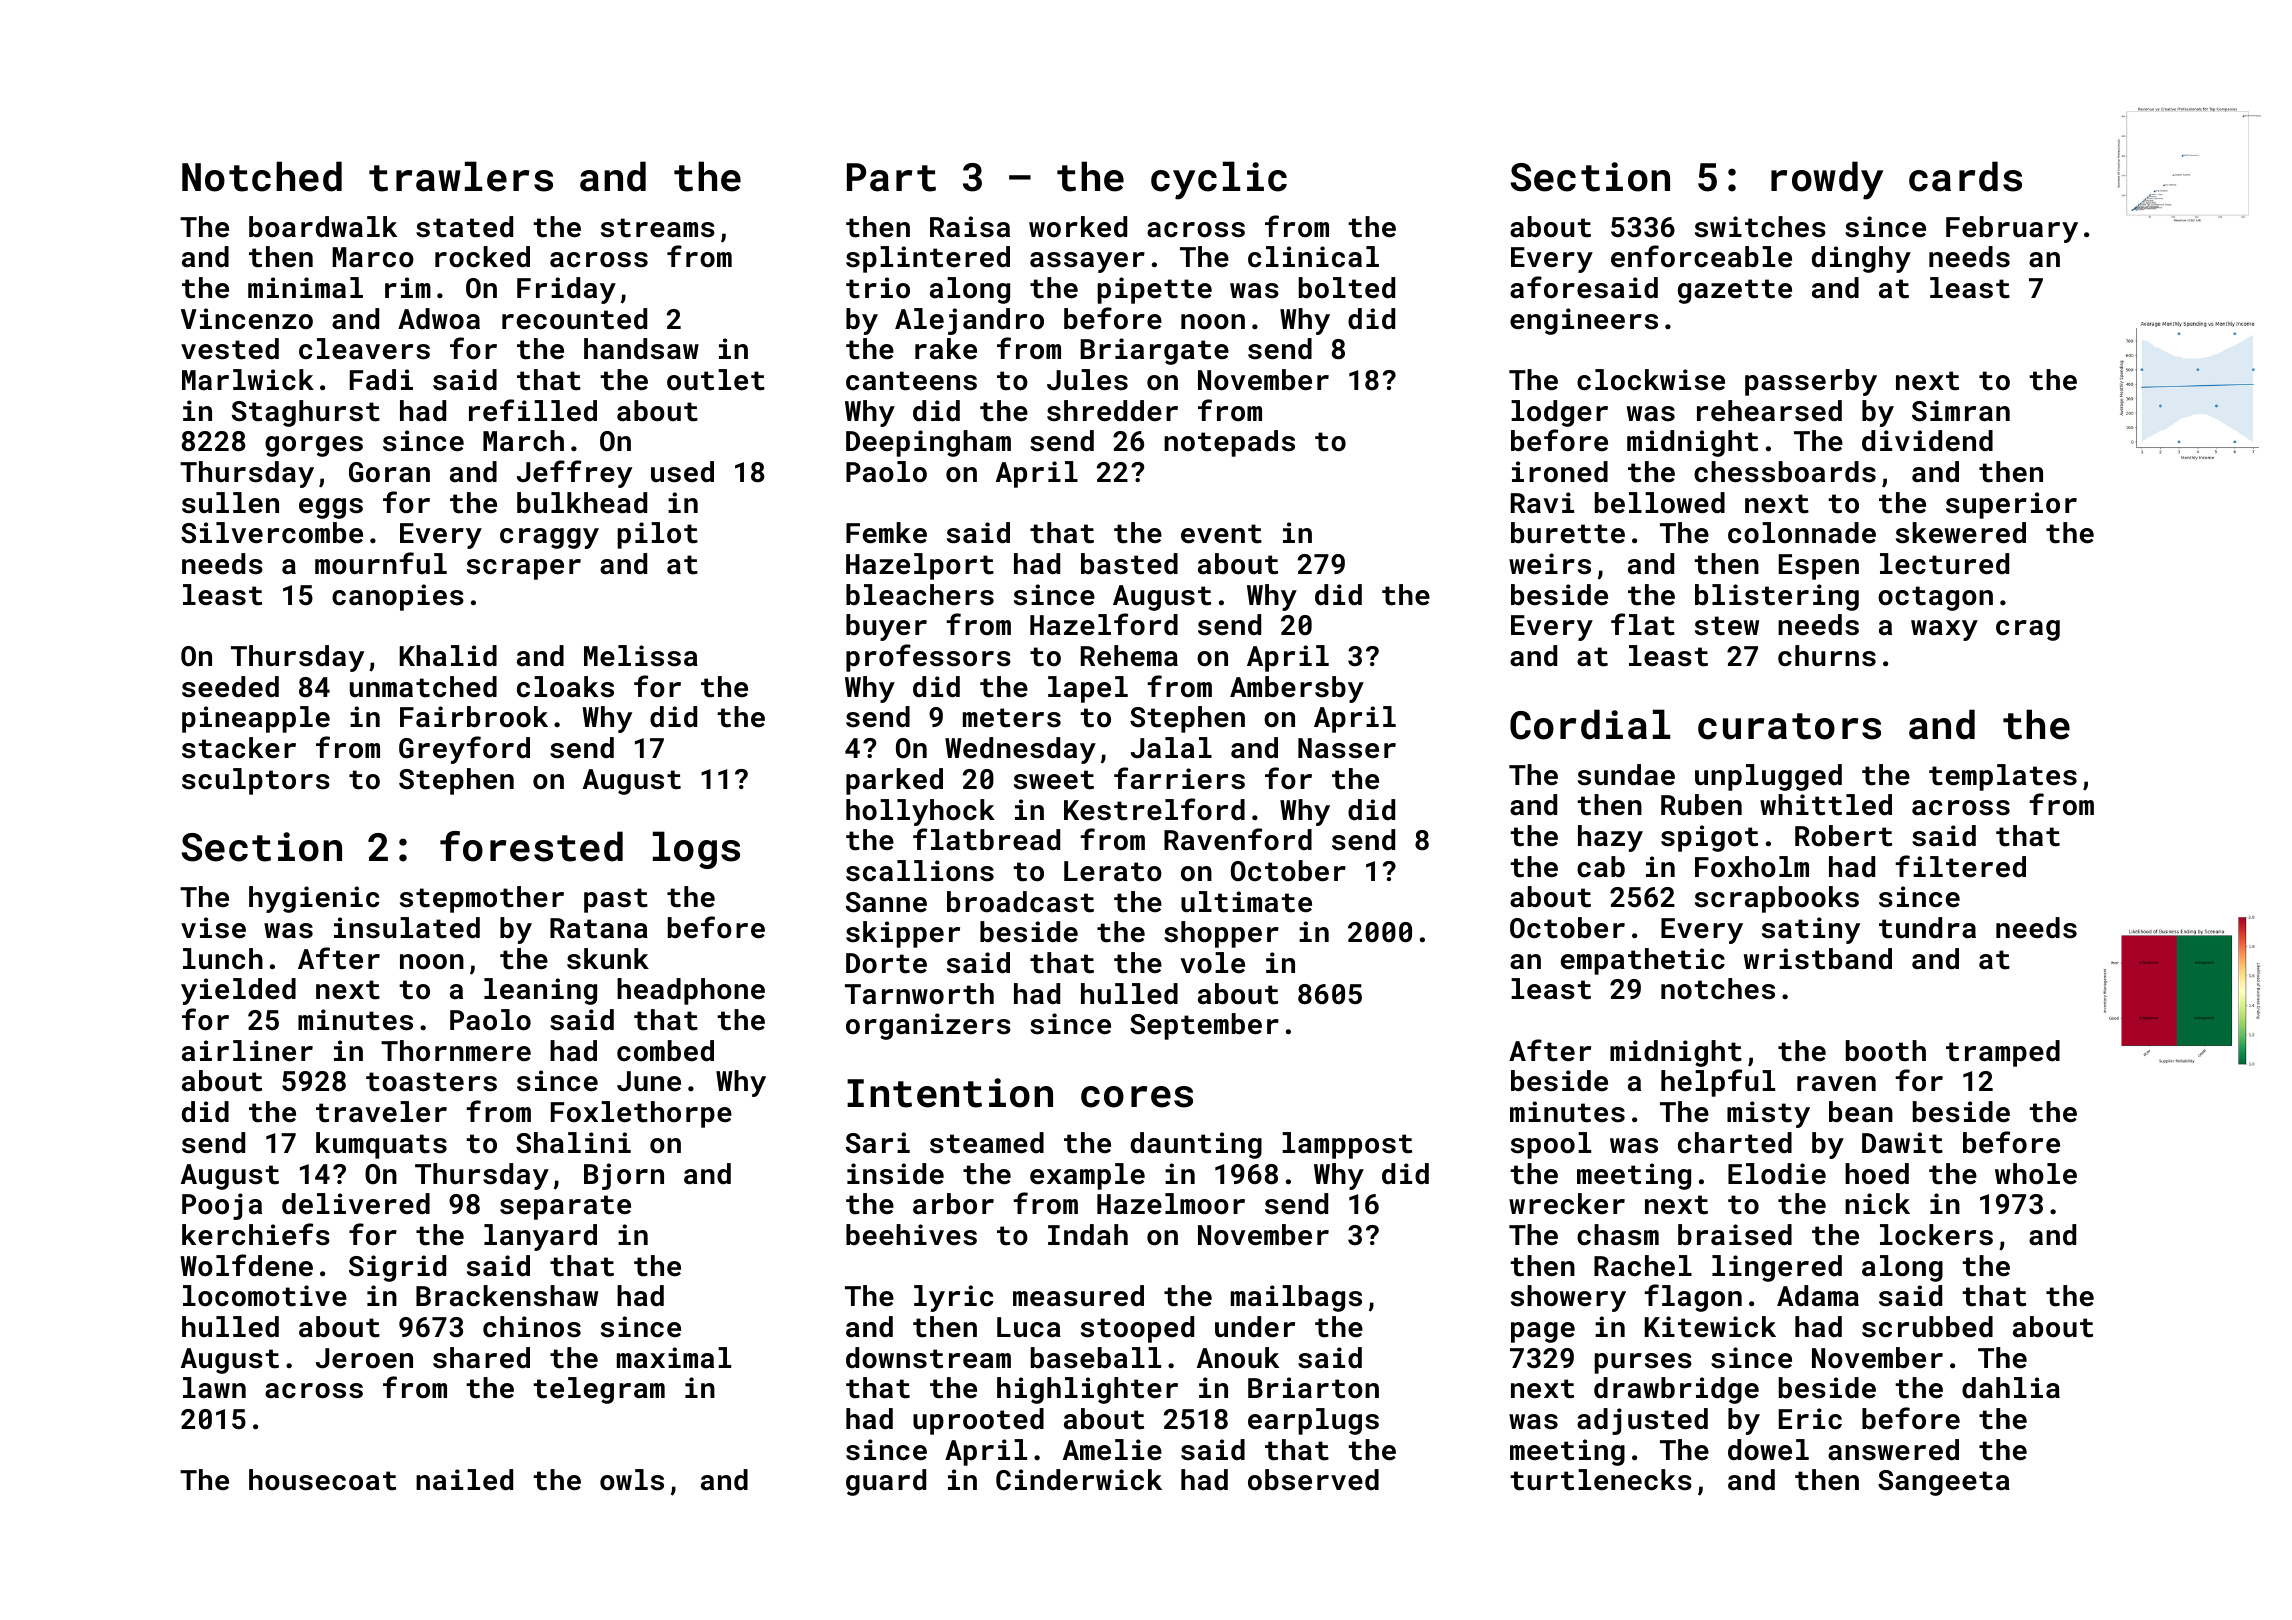  What do you see at coordinates (886, 533) in the screenshot?
I see `Femke` at bounding box center [886, 533].
